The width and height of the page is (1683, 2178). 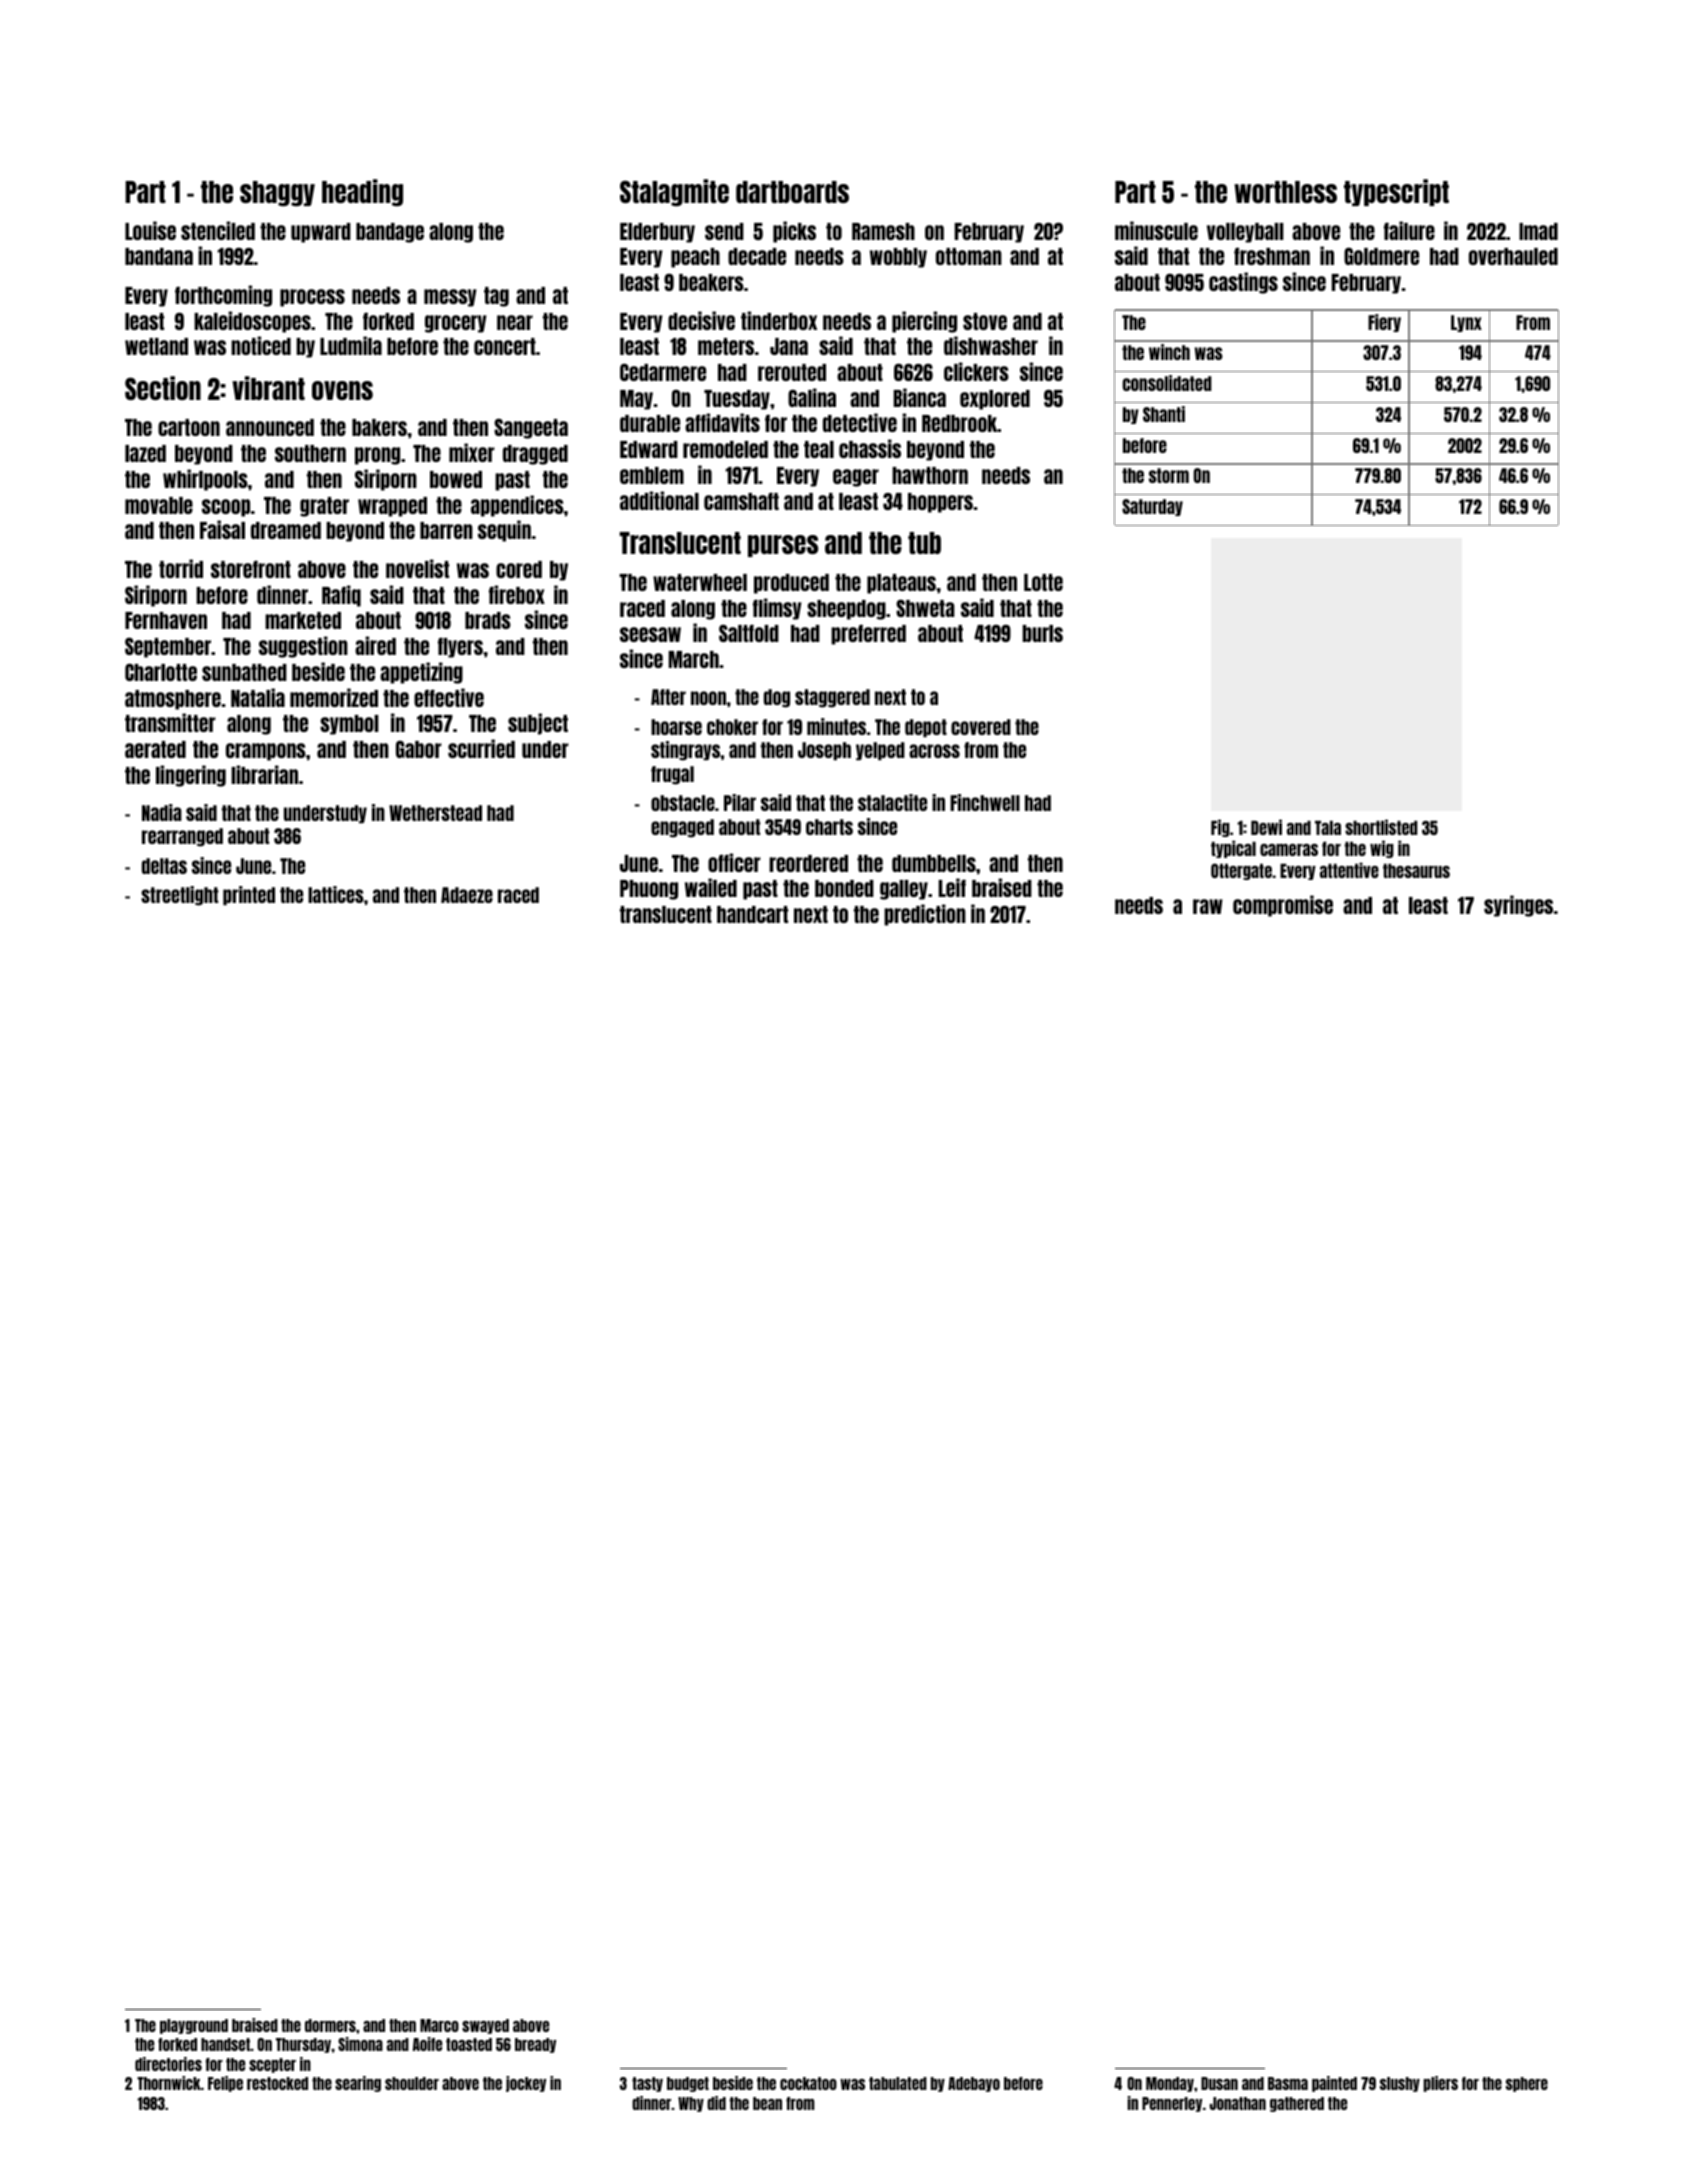 I want to click on playground, so click(x=194, y=2026).
